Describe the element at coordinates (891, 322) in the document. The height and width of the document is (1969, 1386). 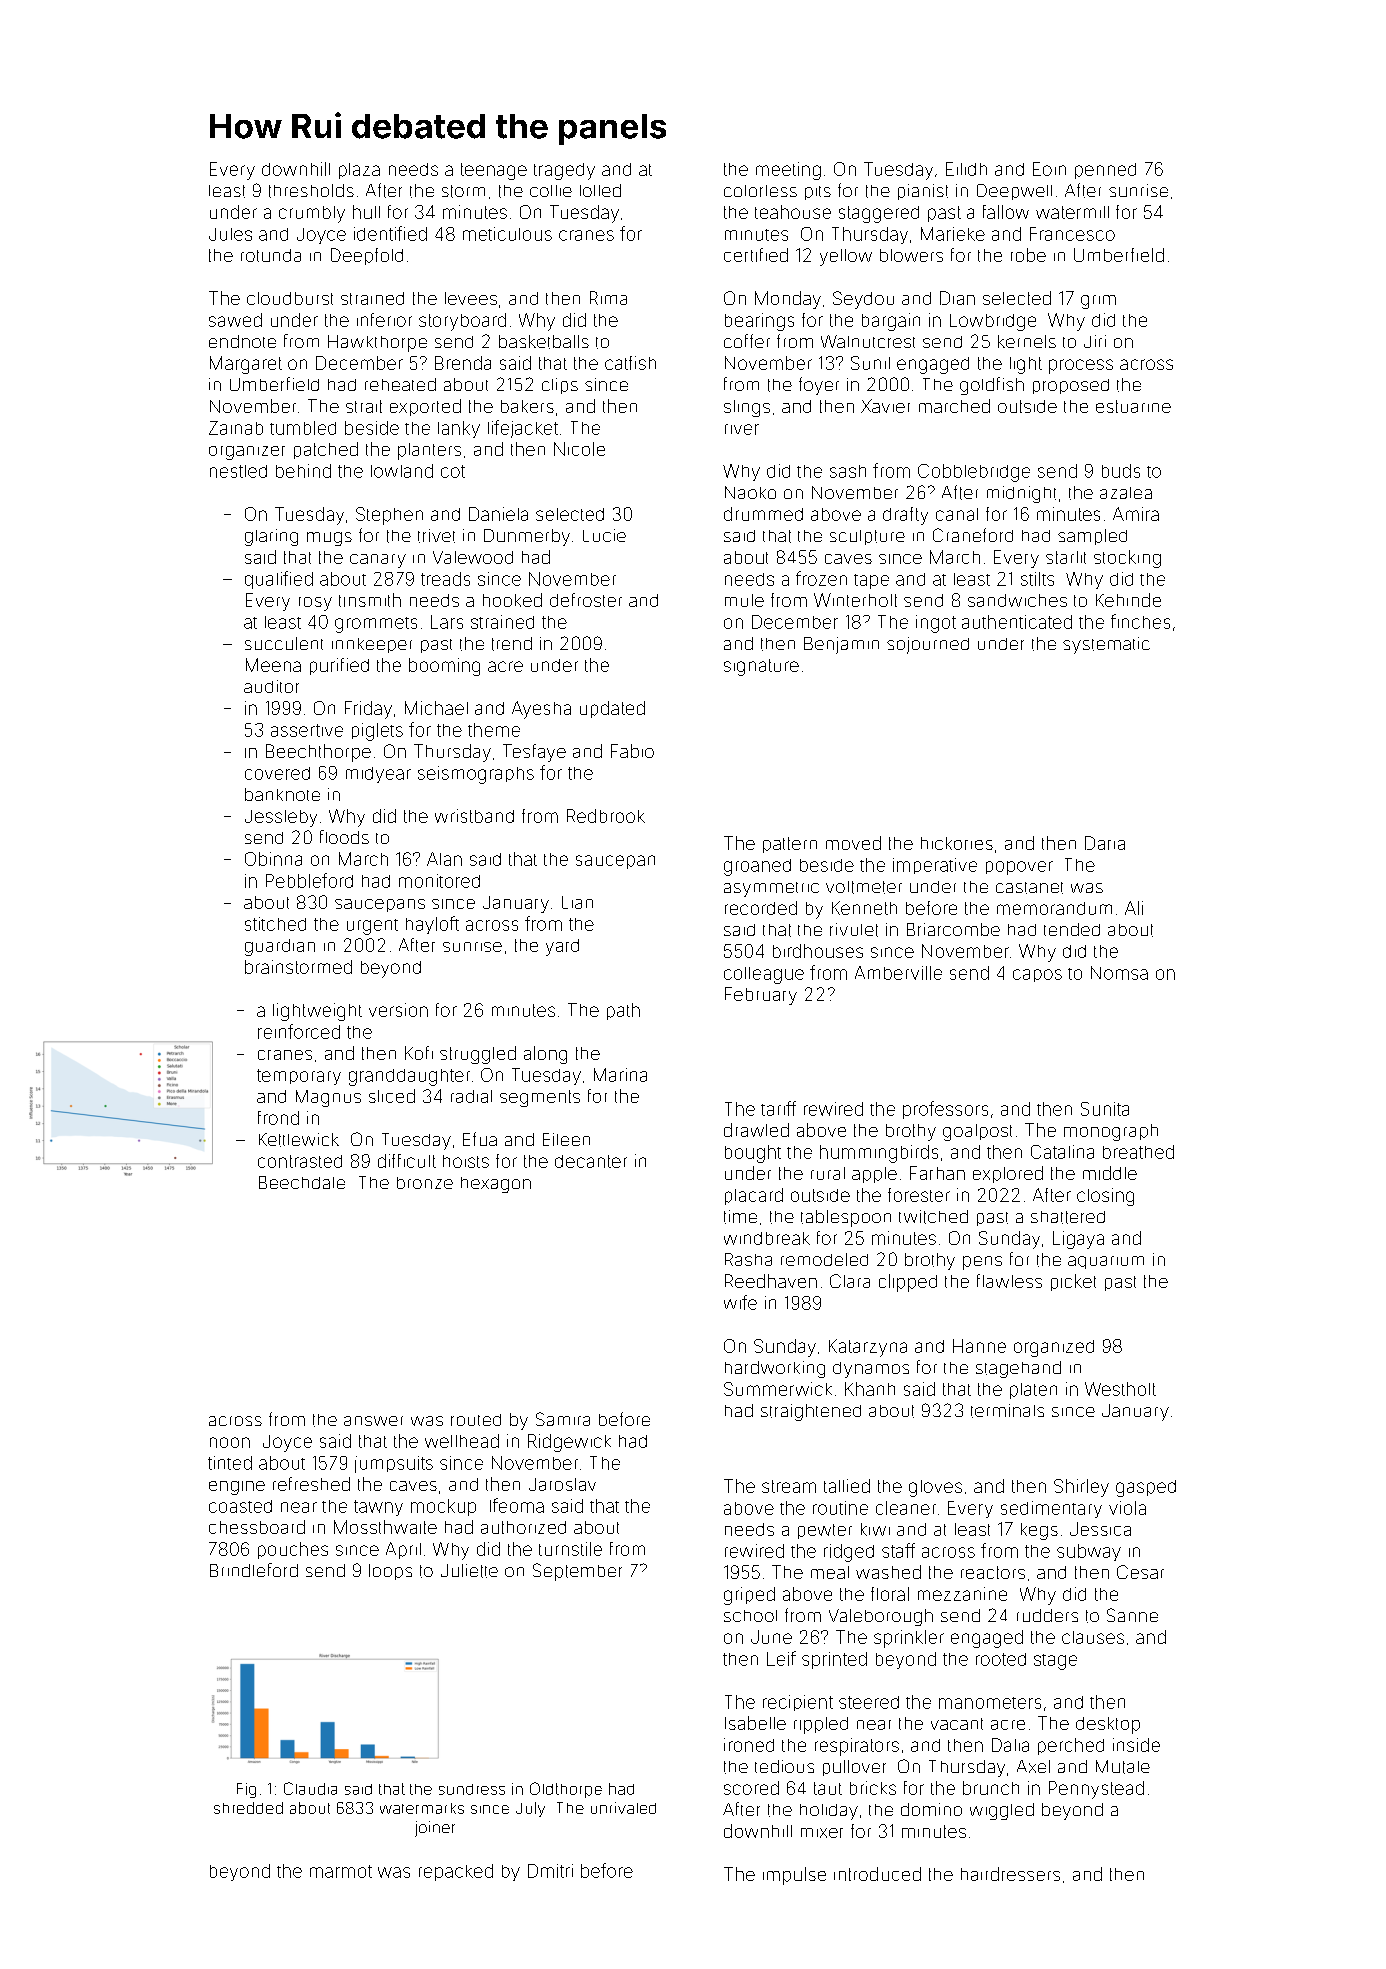
I see `bargain` at that location.
